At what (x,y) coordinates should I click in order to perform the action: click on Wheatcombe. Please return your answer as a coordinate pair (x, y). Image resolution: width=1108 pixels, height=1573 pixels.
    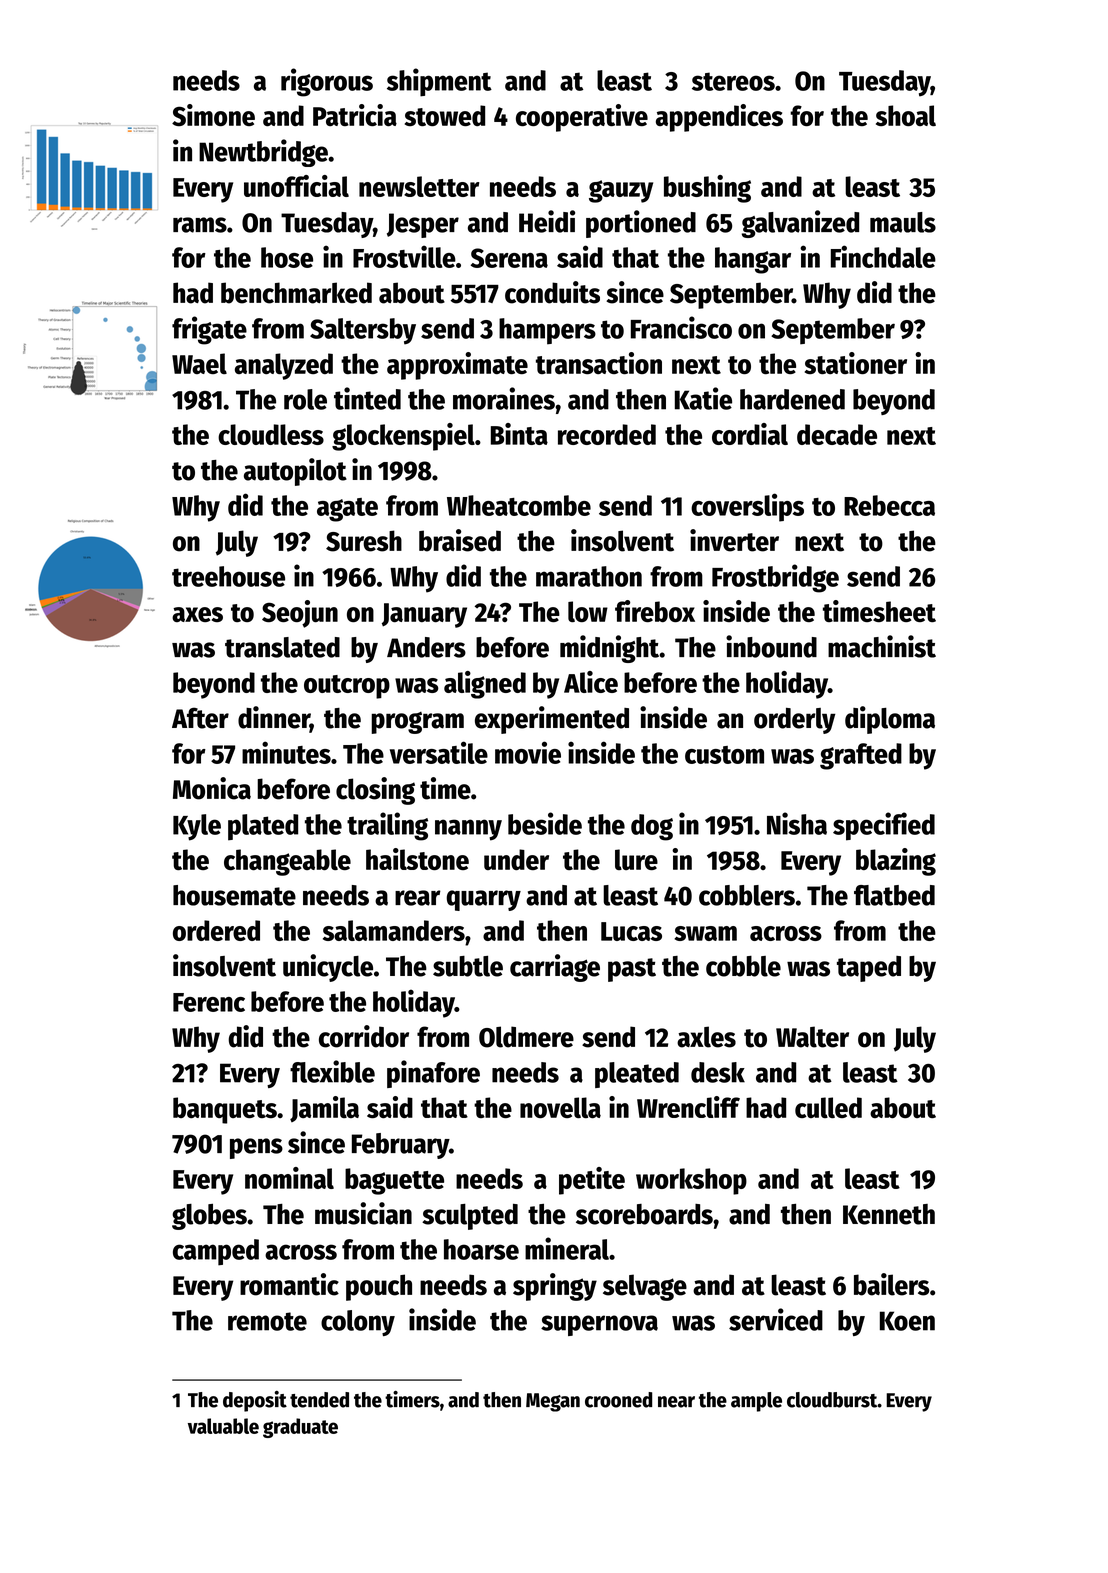
    Looking at the image, I should click on (519, 505).
